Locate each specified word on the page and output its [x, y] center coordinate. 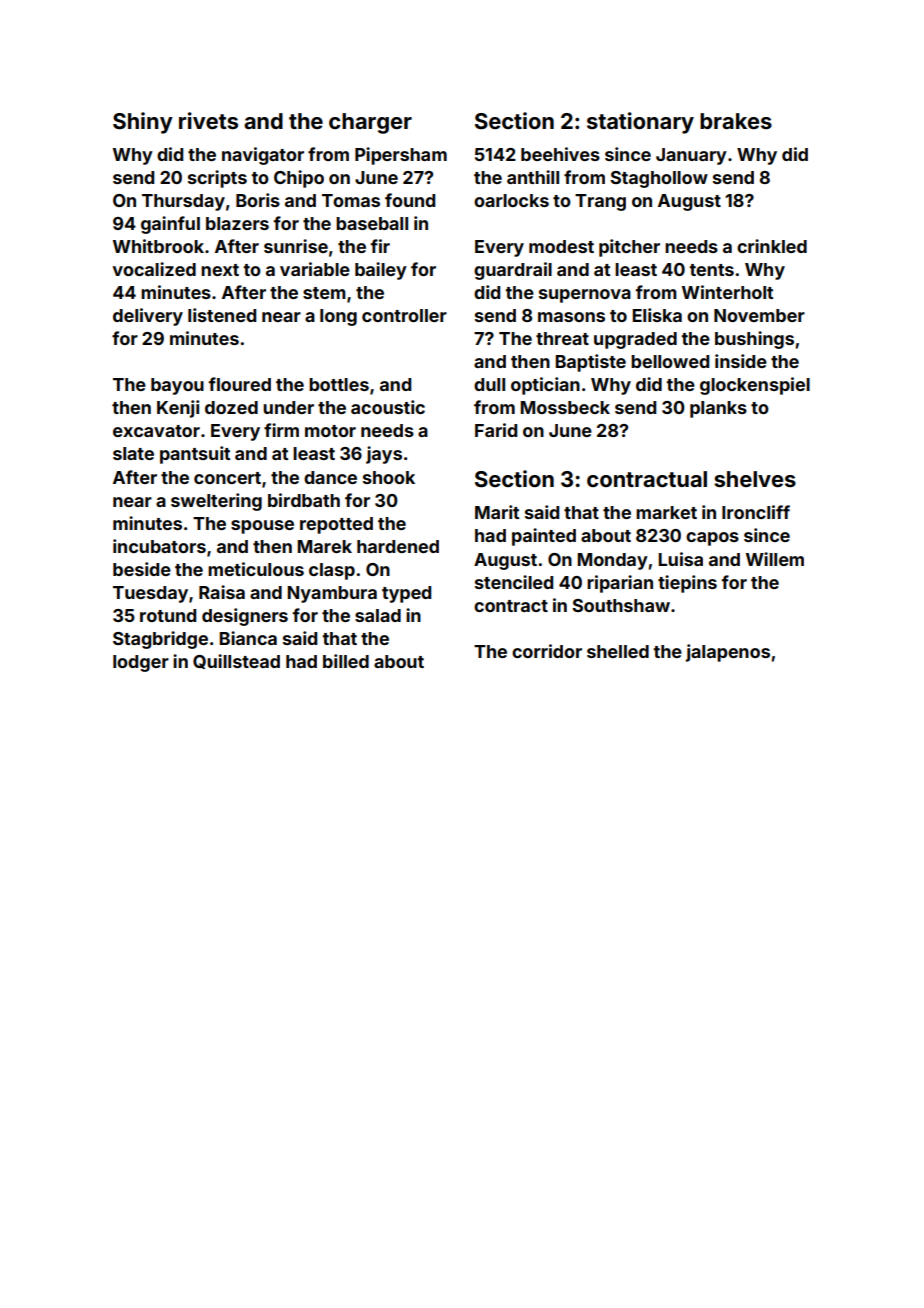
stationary [640, 123]
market [666, 512]
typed [406, 594]
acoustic [388, 407]
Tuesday [150, 594]
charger [370, 123]
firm [281, 430]
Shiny [143, 123]
